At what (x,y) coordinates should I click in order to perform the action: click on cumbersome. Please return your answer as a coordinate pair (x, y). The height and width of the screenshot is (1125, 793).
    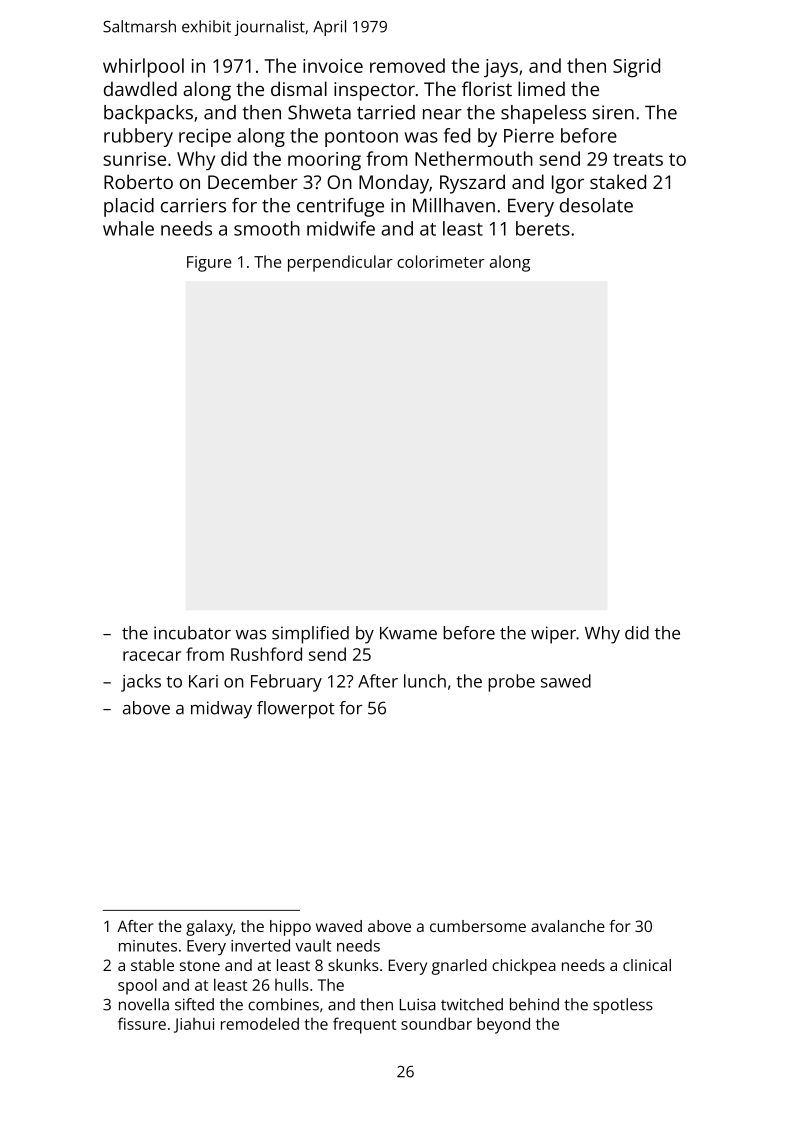
    Looking at the image, I should click on (478, 926).
